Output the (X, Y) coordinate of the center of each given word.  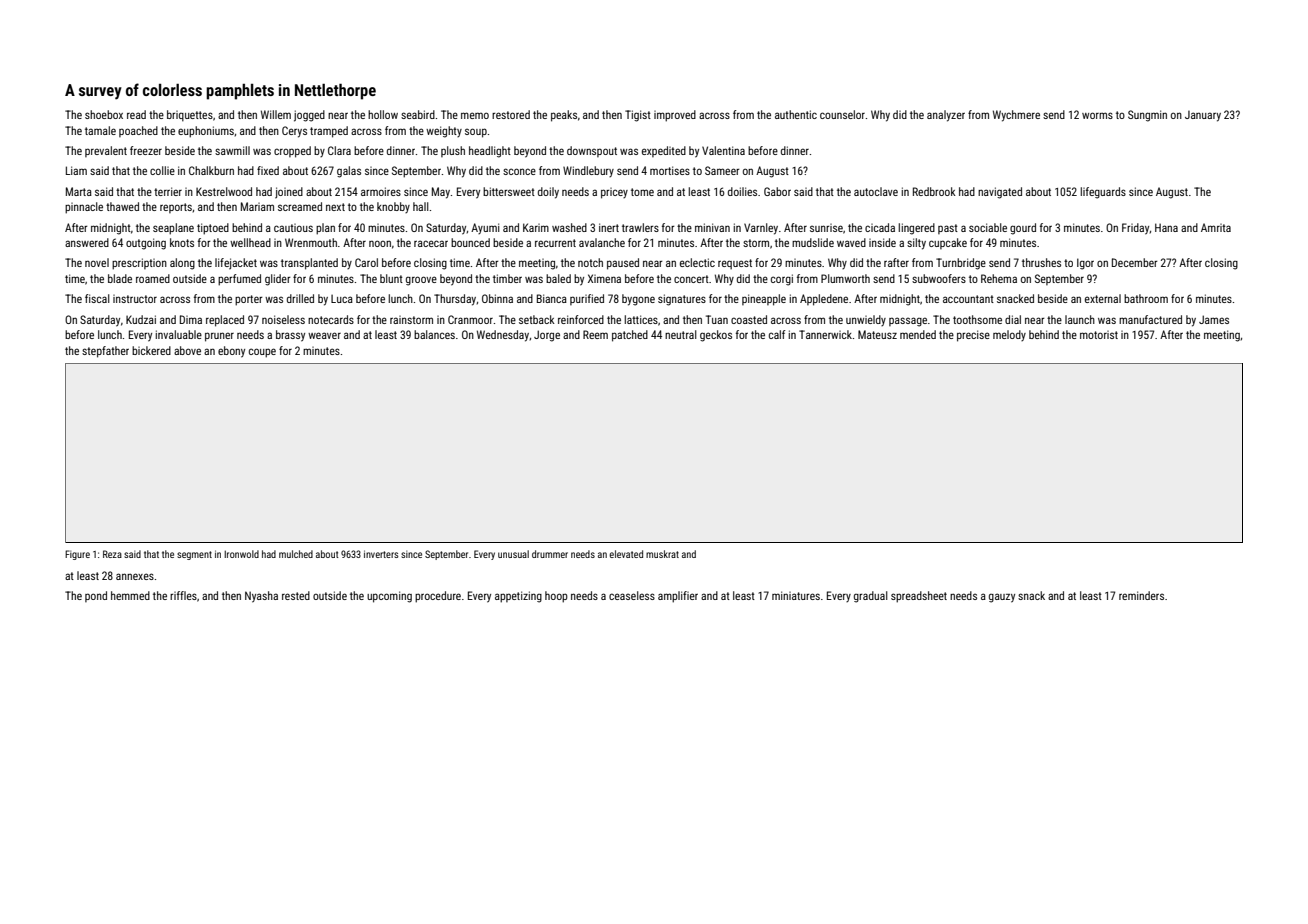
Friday (1135, 229)
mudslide (813, 242)
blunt (391, 278)
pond (96, 596)
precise (973, 336)
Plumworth (845, 278)
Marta (79, 191)
